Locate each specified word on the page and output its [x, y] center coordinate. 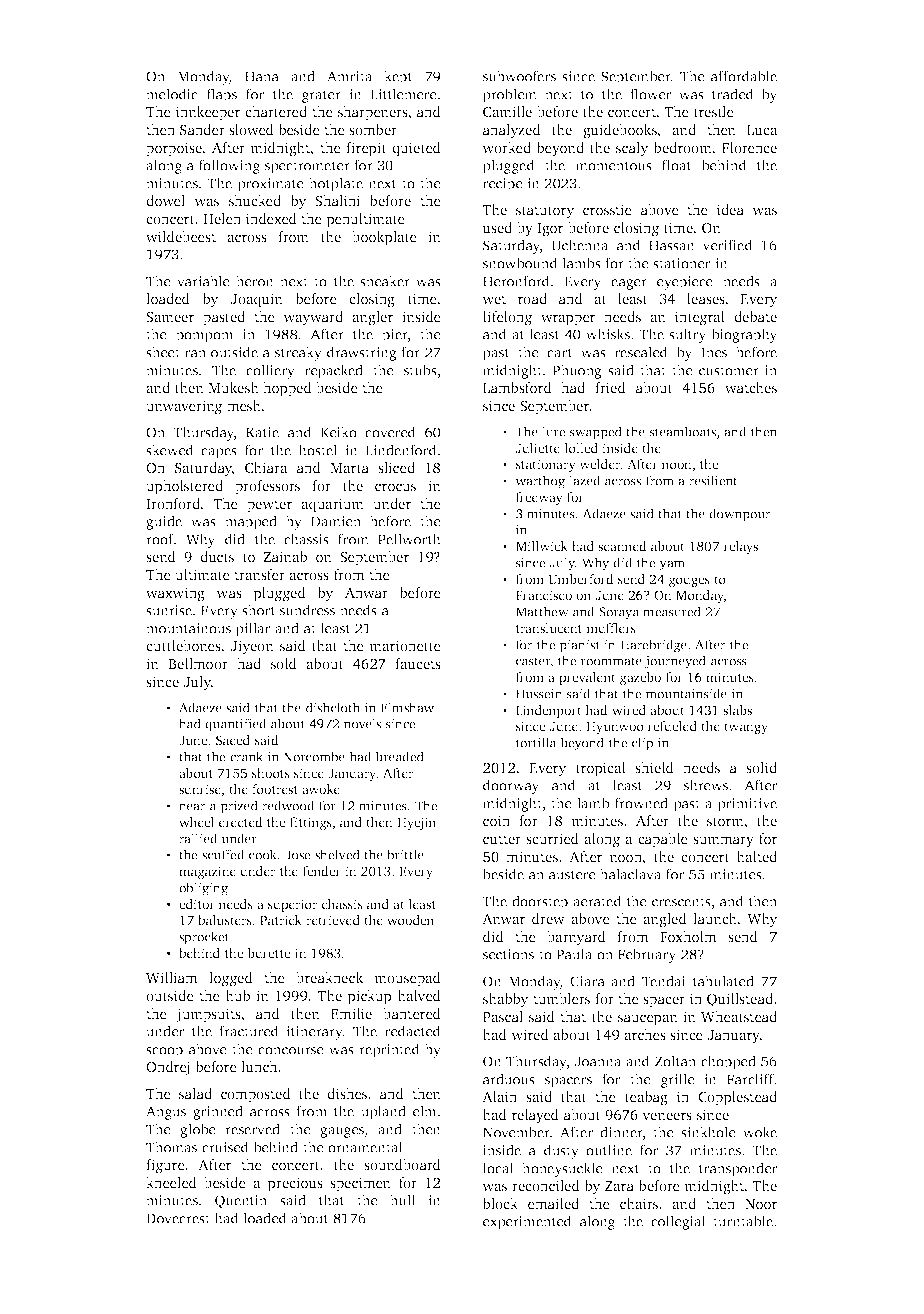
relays [741, 547]
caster [533, 662]
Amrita [350, 76]
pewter [269, 506]
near [192, 807]
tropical [601, 769]
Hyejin [416, 823]
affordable [744, 76]
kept [398, 77]
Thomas [171, 1147]
